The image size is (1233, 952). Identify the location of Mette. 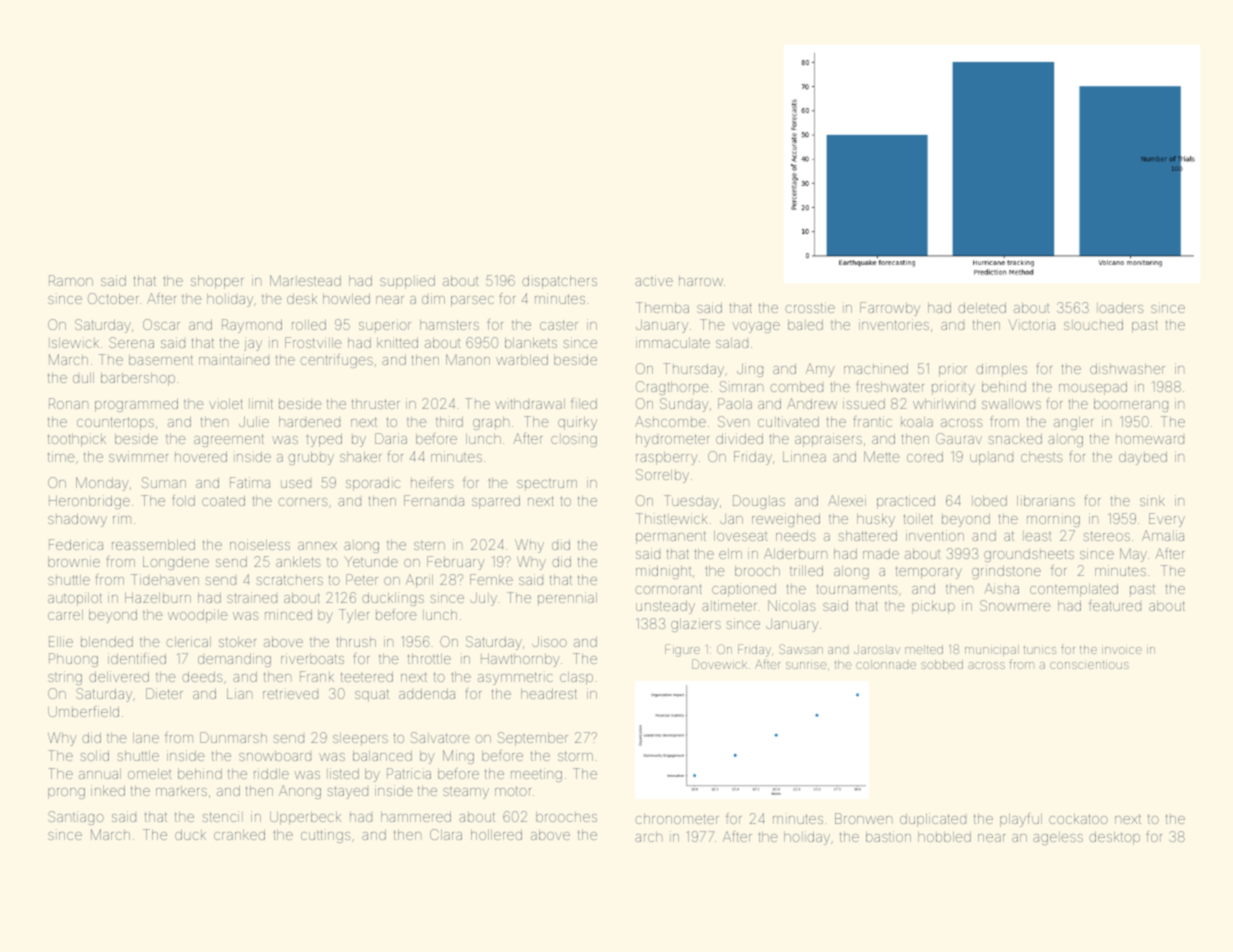
(882, 456).
